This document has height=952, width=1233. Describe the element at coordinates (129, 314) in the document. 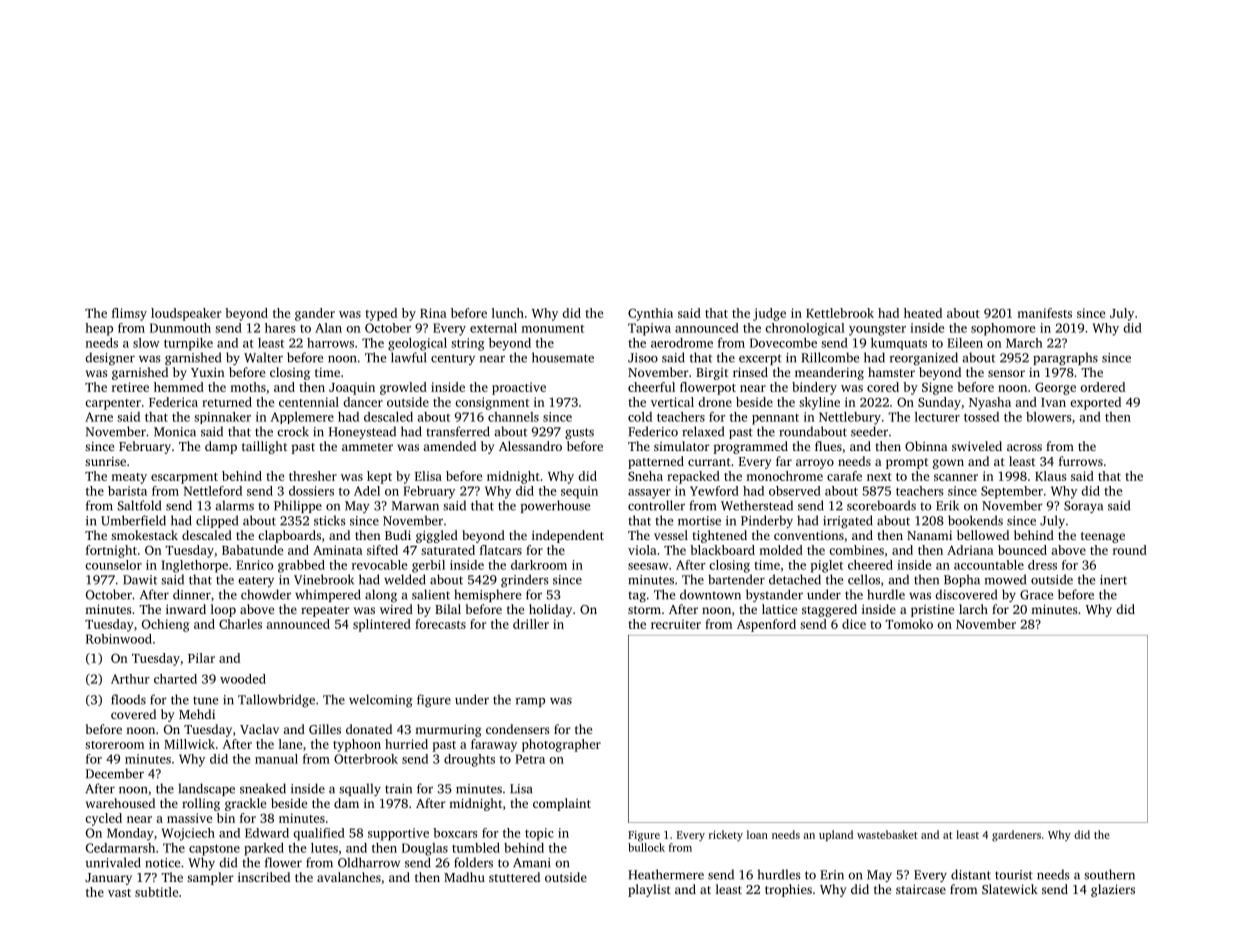

I see `flimsy` at that location.
